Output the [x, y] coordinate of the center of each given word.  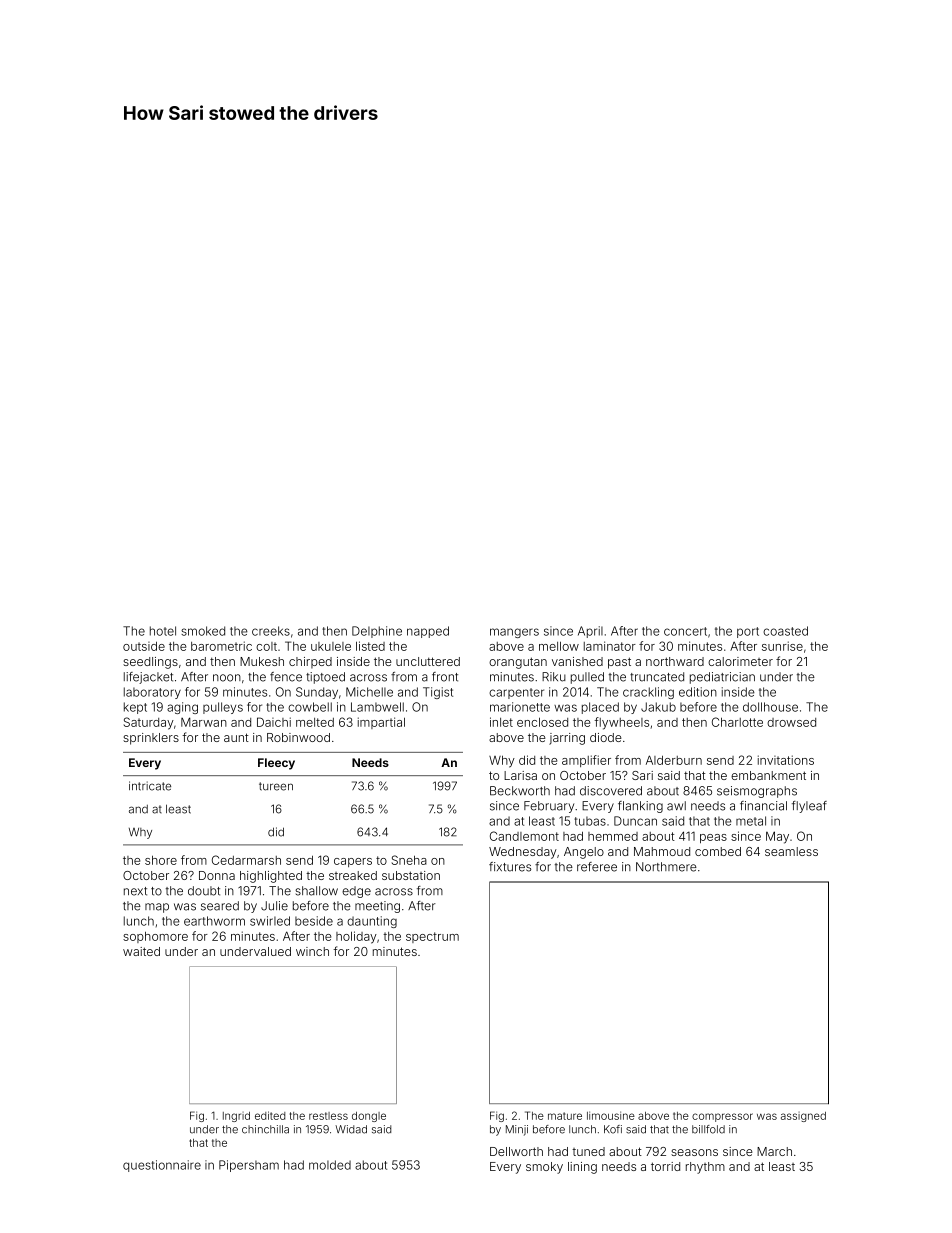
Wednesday [523, 853]
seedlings [150, 663]
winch [312, 951]
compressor [722, 1117]
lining [582, 1168]
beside [314, 921]
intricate [150, 786]
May [777, 837]
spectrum [432, 937]
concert [685, 631]
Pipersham [249, 1166]
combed [718, 851]
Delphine [377, 632]
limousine [611, 1115]
